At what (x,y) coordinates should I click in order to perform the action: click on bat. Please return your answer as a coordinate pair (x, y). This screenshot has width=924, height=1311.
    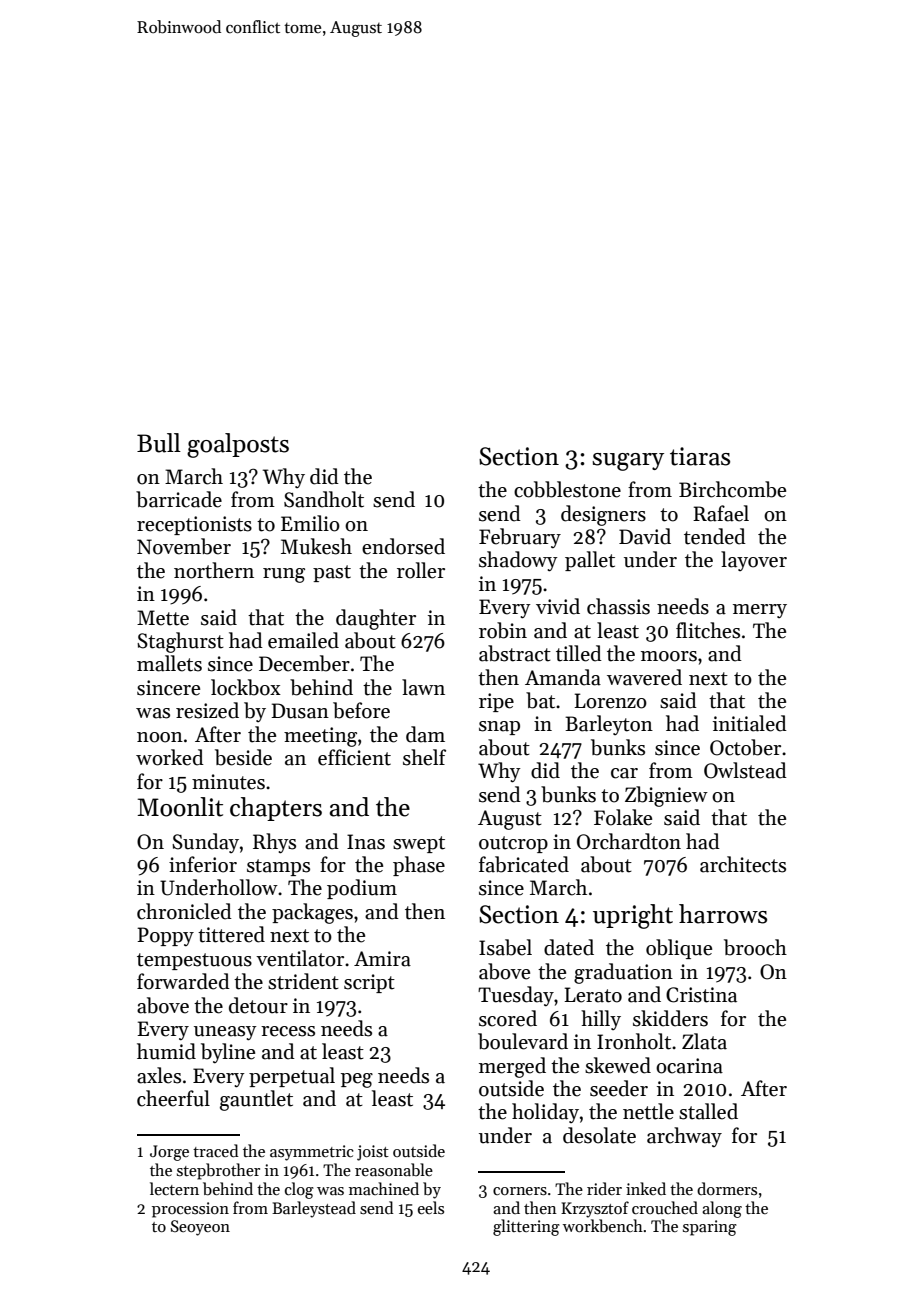
    Looking at the image, I should click on (540, 700).
